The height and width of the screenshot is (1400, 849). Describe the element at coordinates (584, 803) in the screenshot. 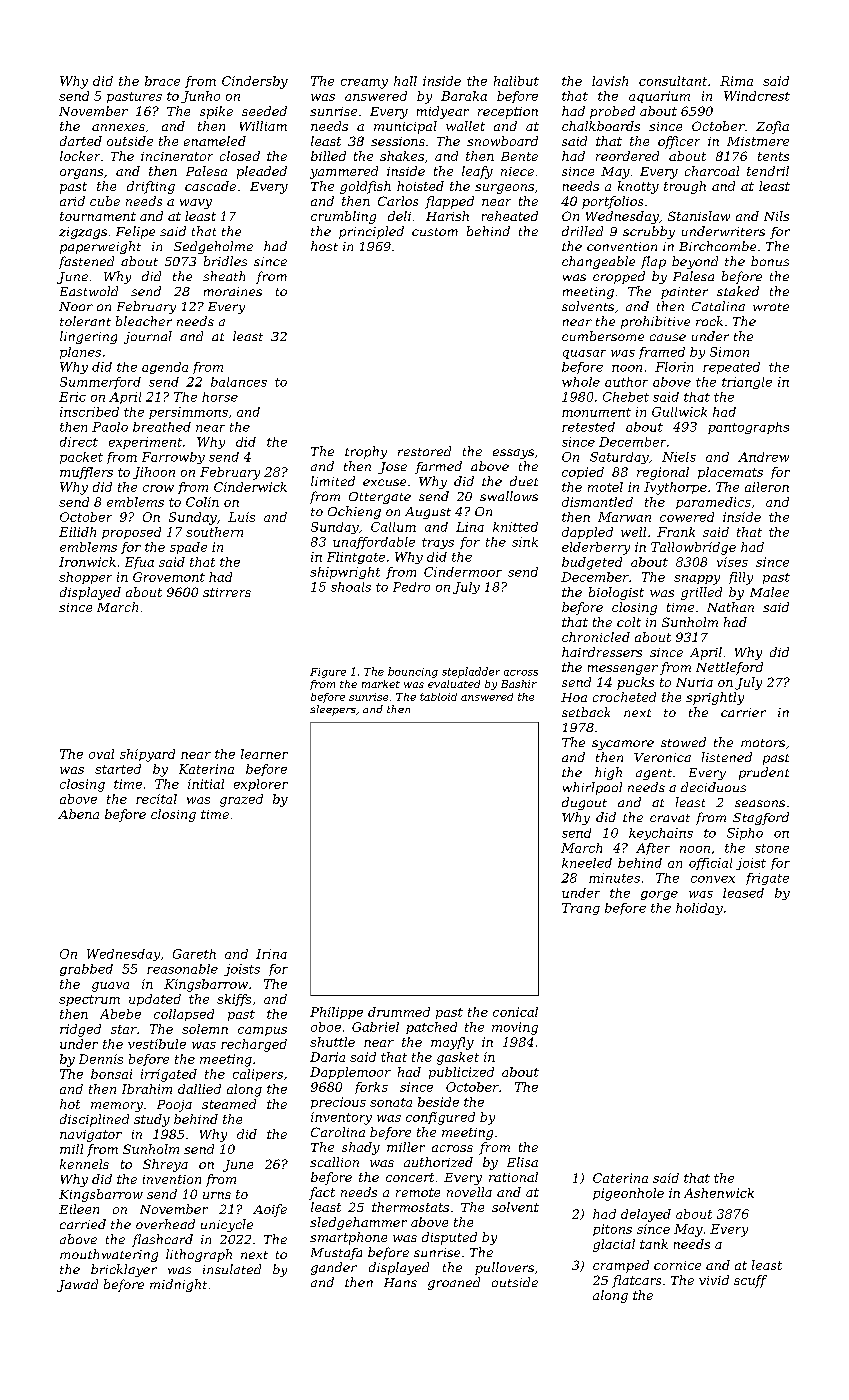

I see `dugout` at that location.
